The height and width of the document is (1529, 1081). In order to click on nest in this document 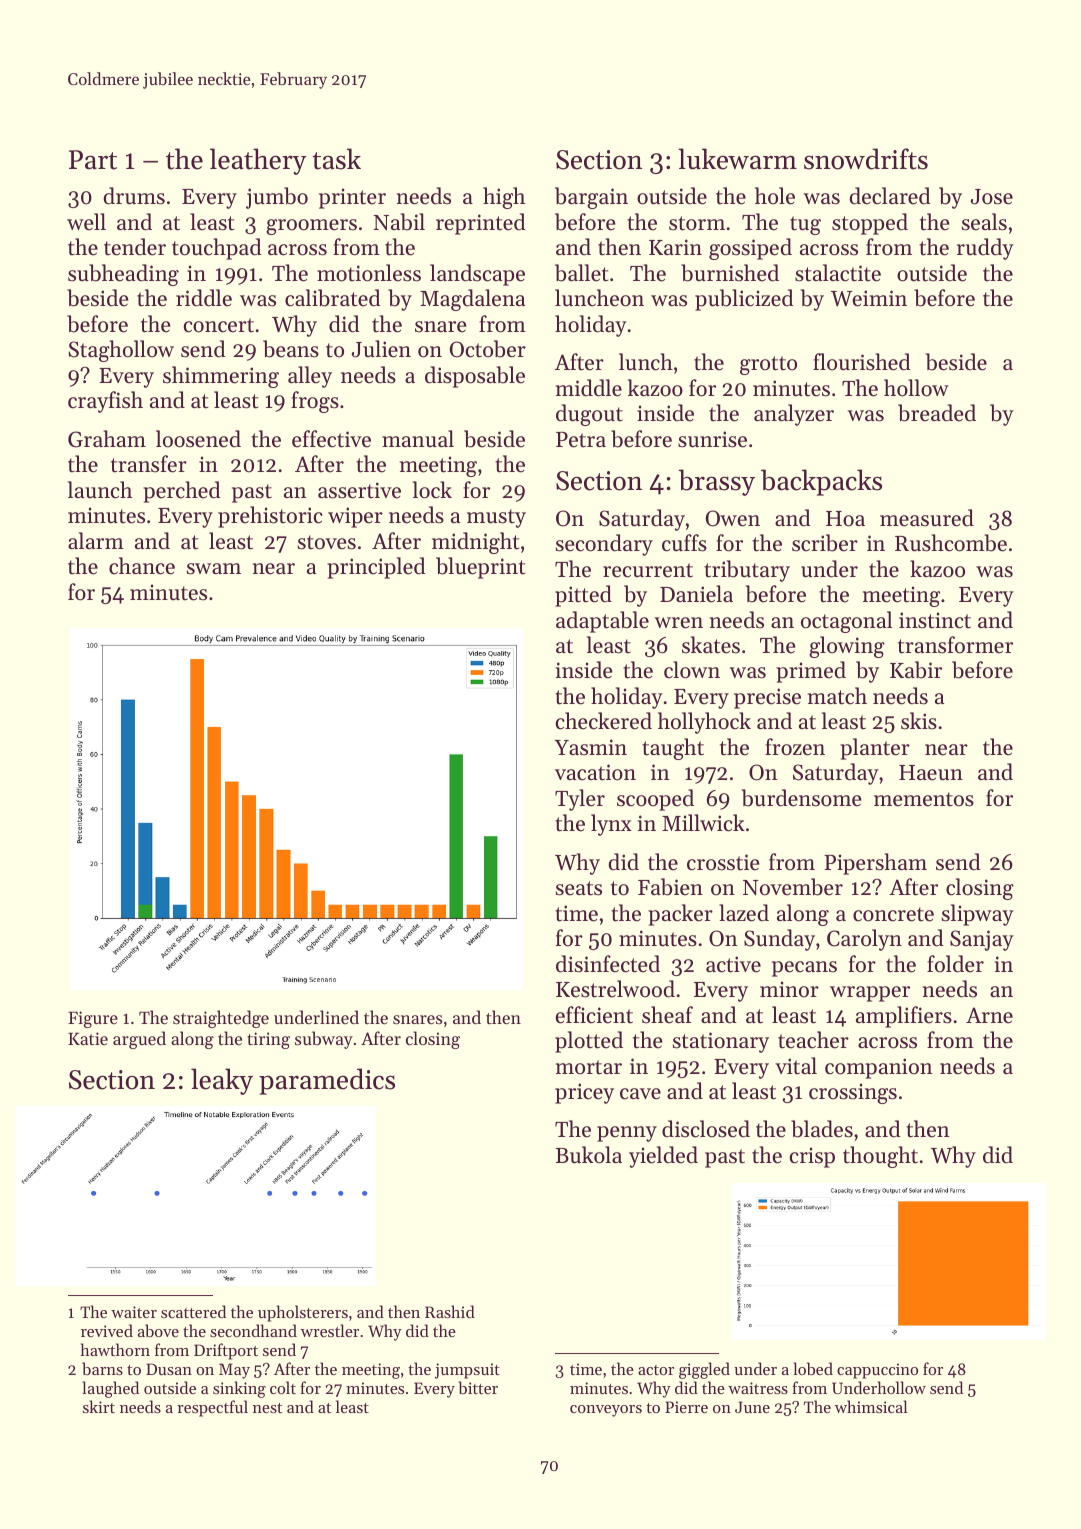, I will do `click(267, 1408)`.
